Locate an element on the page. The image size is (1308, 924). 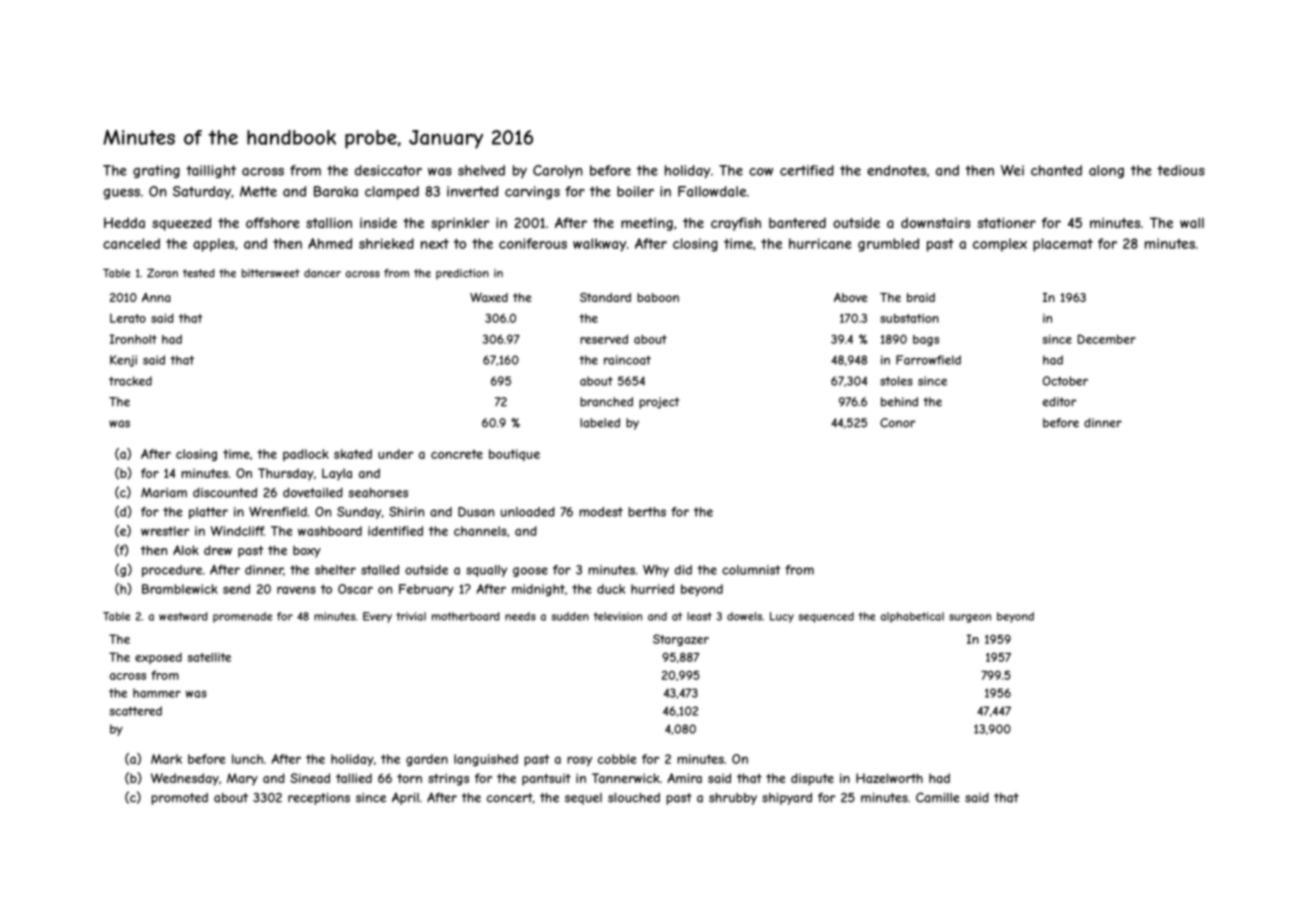
tested is located at coordinates (199, 273).
